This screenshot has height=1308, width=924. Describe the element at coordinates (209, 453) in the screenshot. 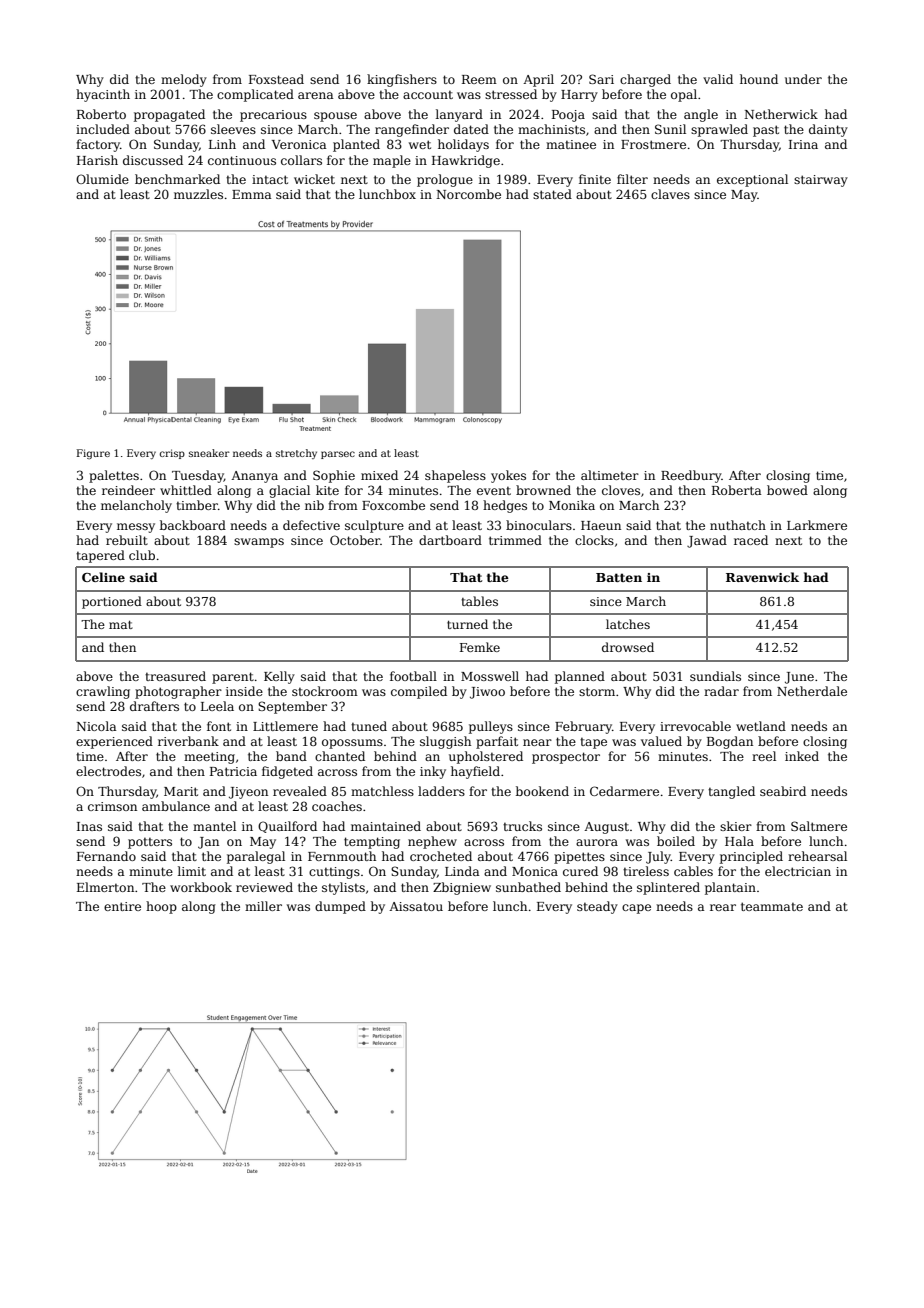

I see `sneaker` at that location.
